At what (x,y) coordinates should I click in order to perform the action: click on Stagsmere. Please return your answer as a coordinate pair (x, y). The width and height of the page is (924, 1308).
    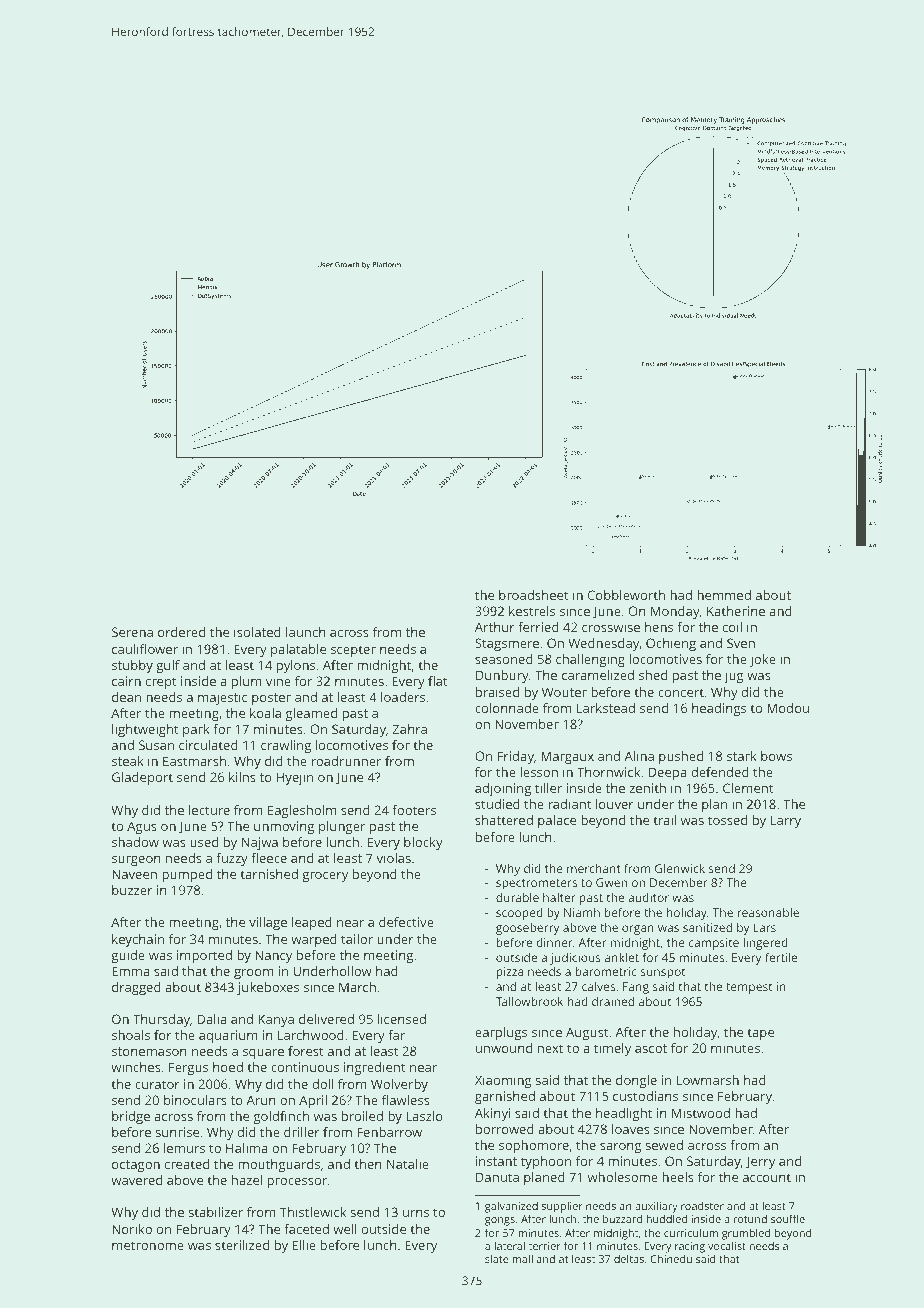
    Looking at the image, I should click on (507, 644).
